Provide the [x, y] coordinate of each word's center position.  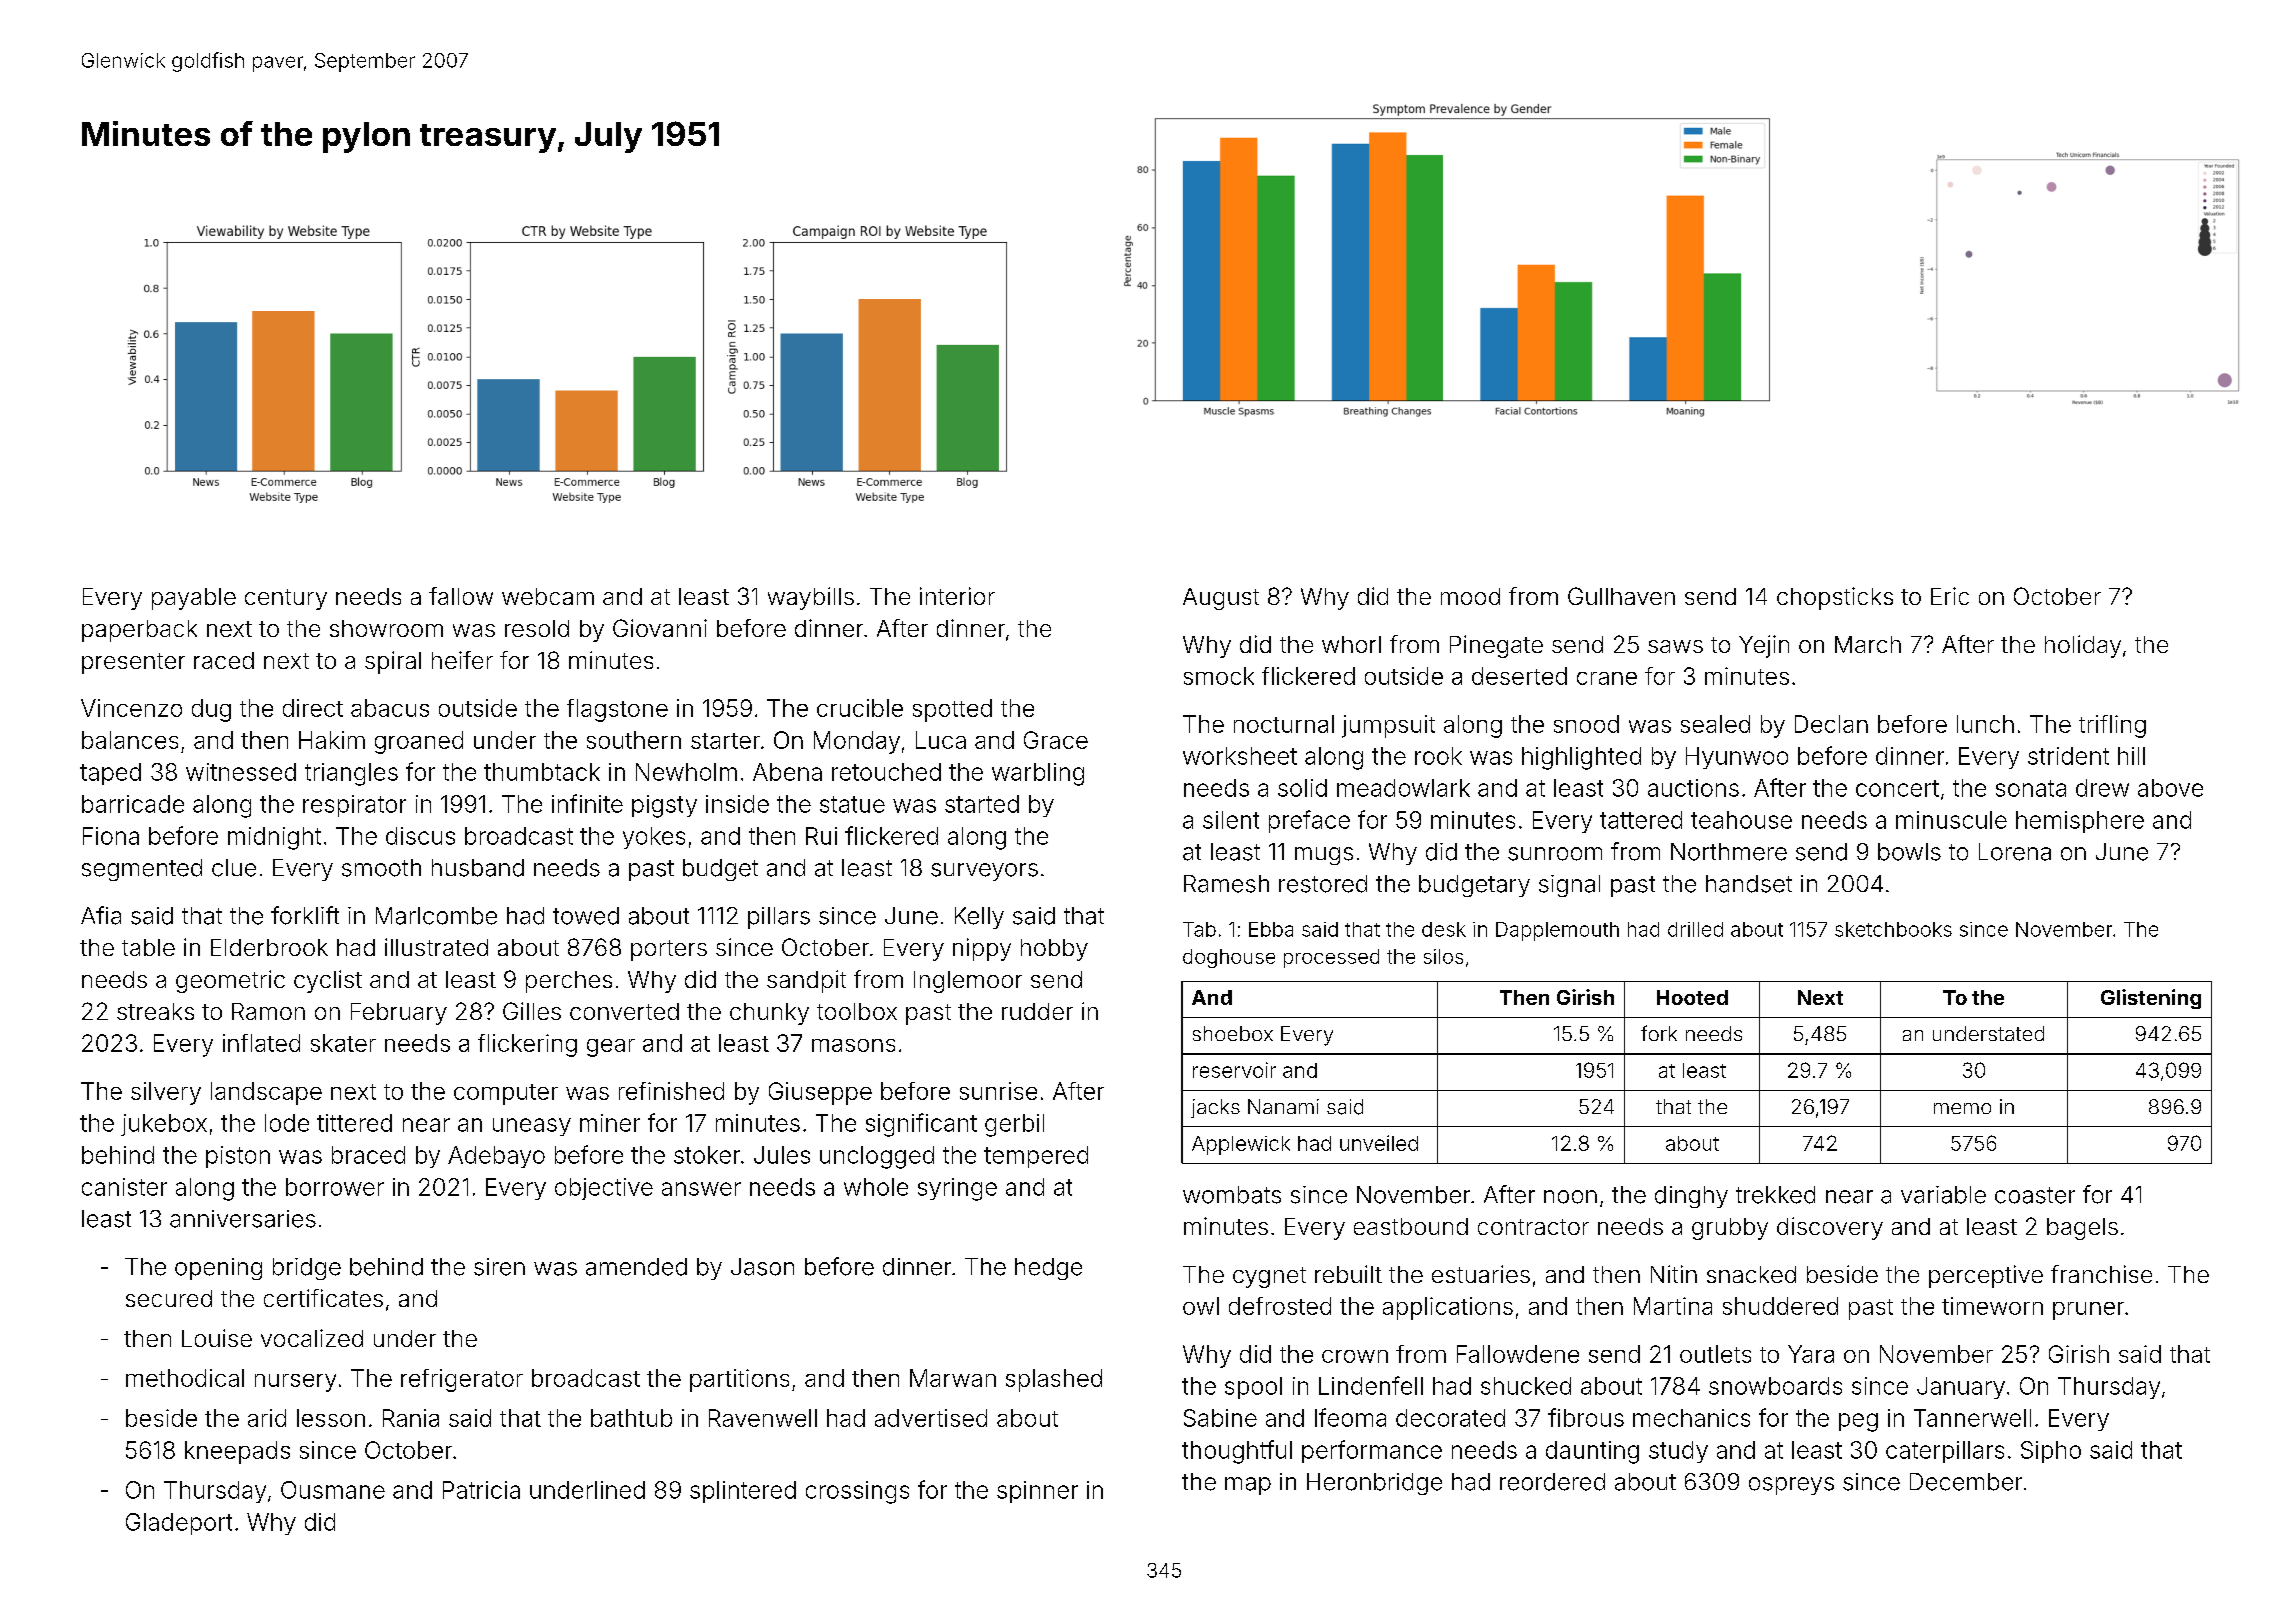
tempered [1036, 1157]
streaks [155, 1011]
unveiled [1379, 1143]
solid [1302, 788]
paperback [139, 631]
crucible [860, 708]
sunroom [1555, 854]
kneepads [237, 1452]
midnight [274, 838]
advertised [931, 1418]
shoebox [1233, 1033]
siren [499, 1267]
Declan [1831, 724]
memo [1962, 1108]
